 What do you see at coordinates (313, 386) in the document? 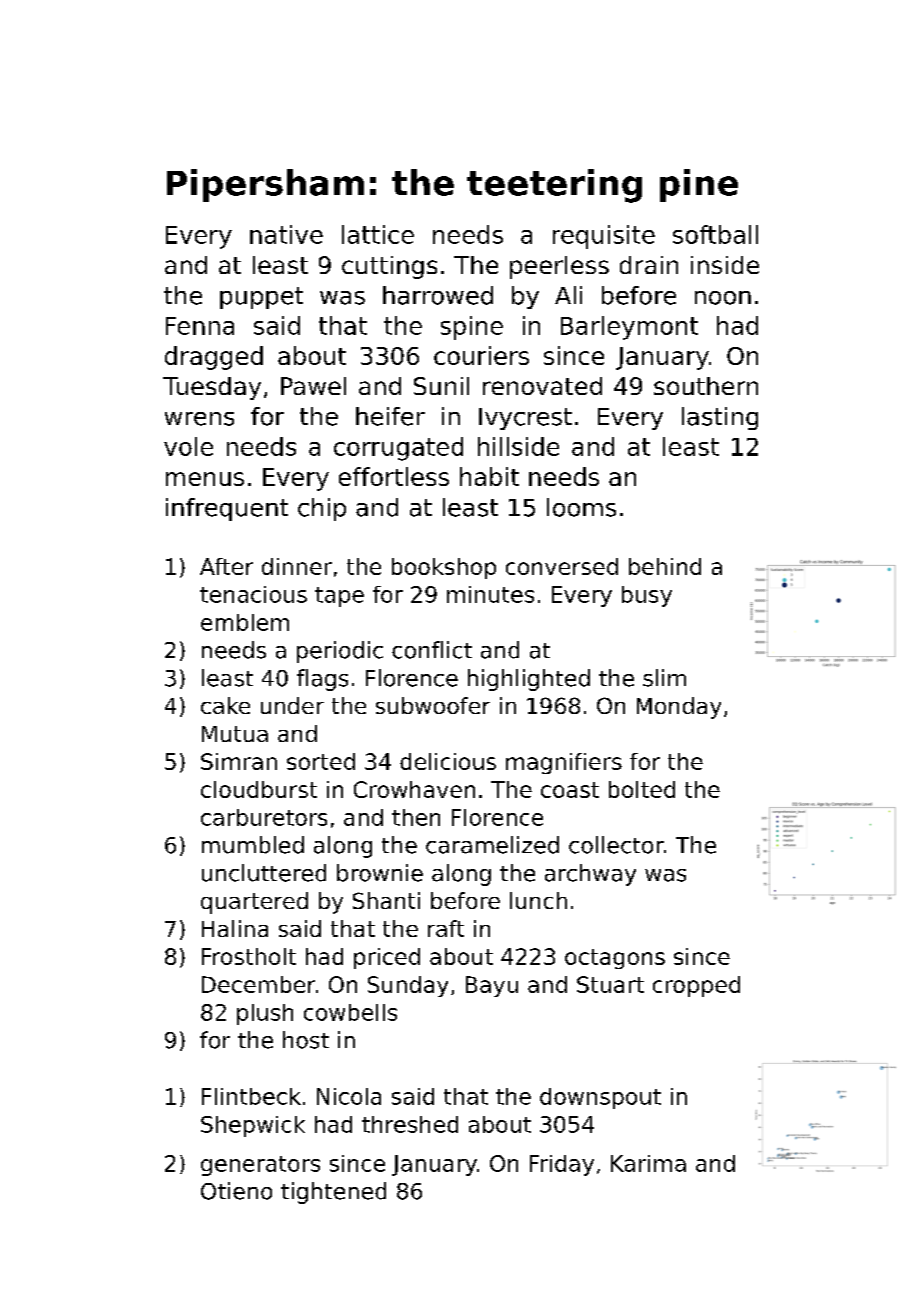
I see `Pawel` at bounding box center [313, 386].
